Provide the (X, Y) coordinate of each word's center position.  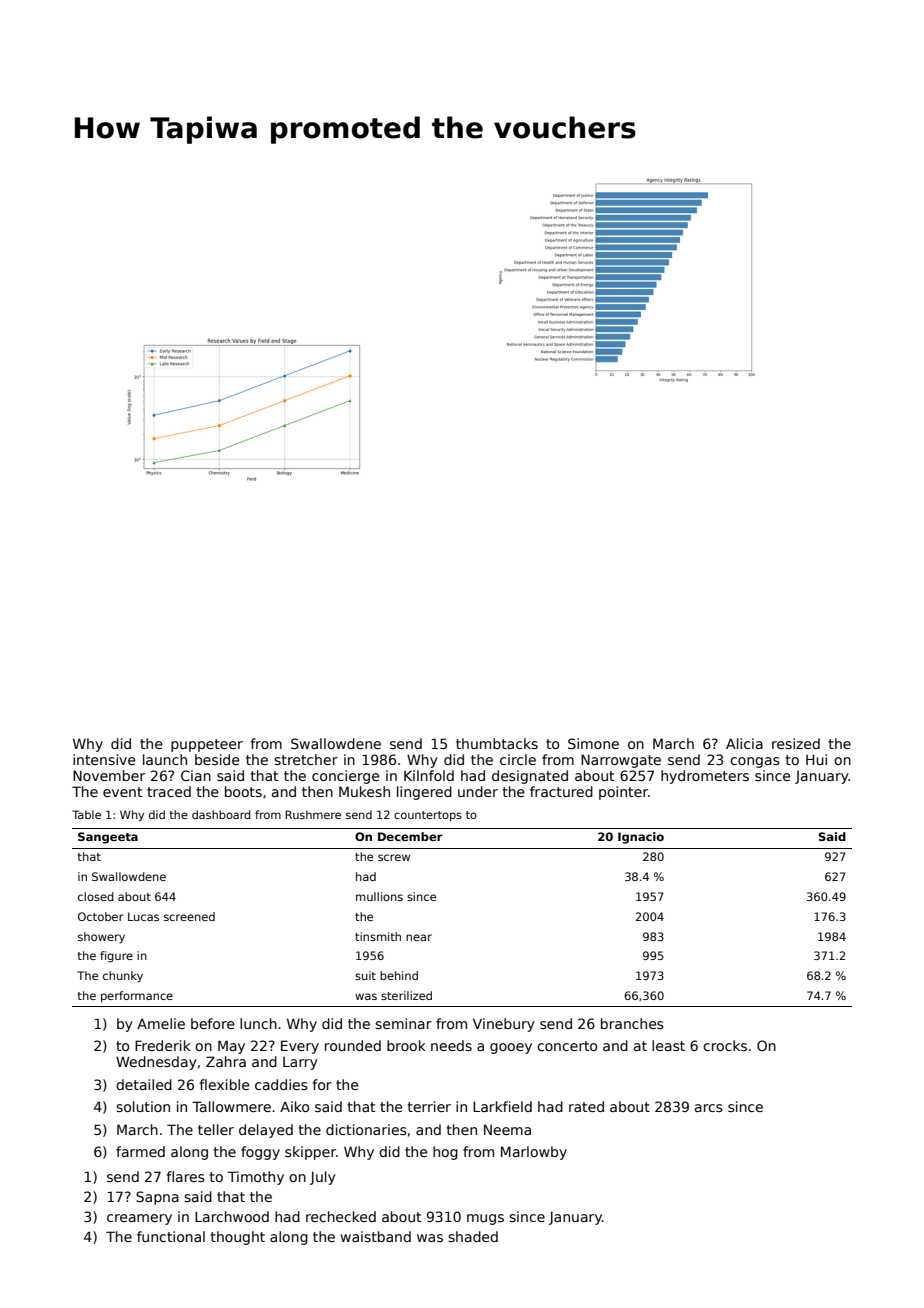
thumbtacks (497, 743)
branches (632, 1023)
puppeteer (207, 745)
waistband (376, 1236)
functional (171, 1236)
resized (796, 743)
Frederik (163, 1045)
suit (365, 975)
